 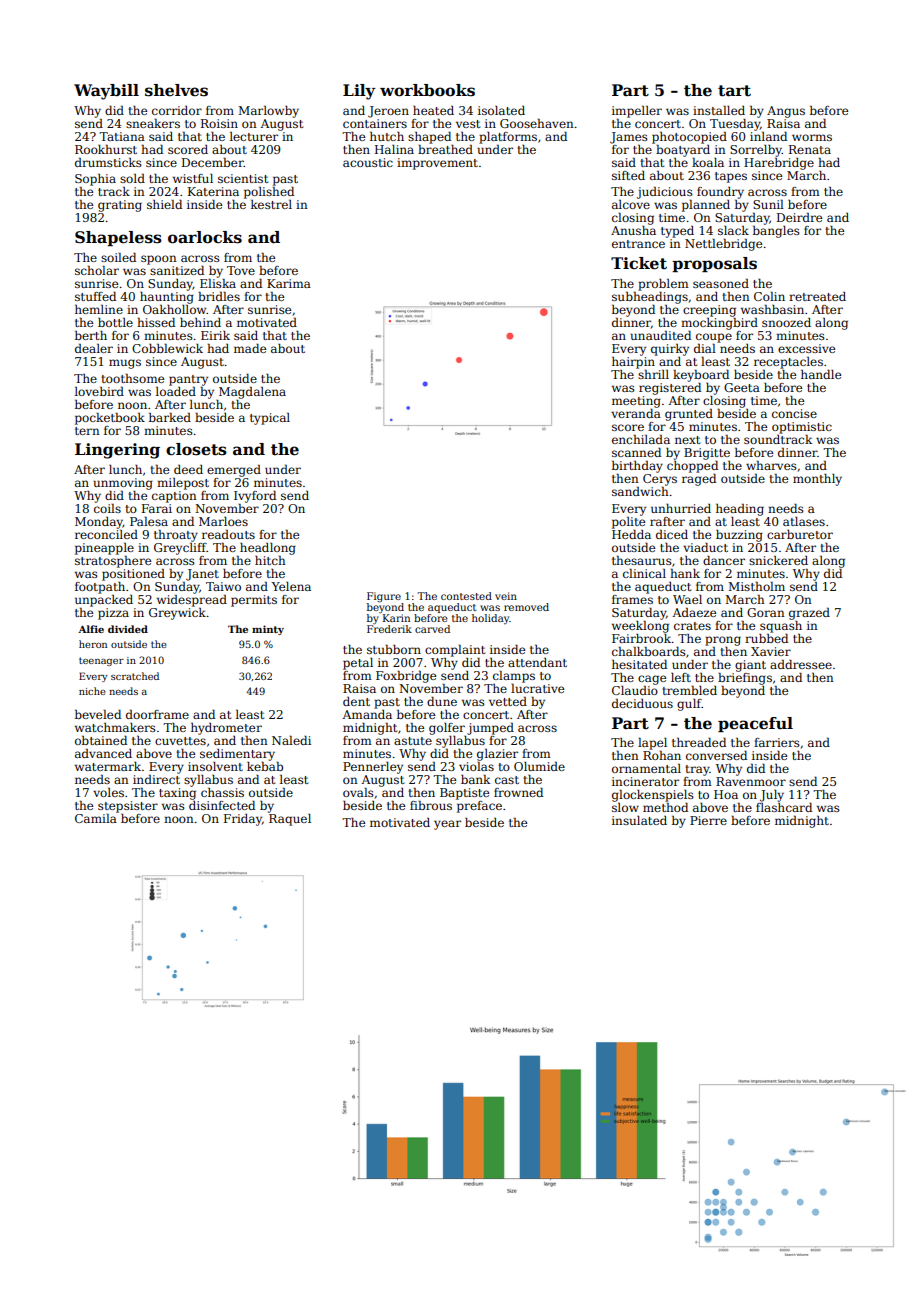 What do you see at coordinates (508, 138) in the document?
I see `platforms` at bounding box center [508, 138].
